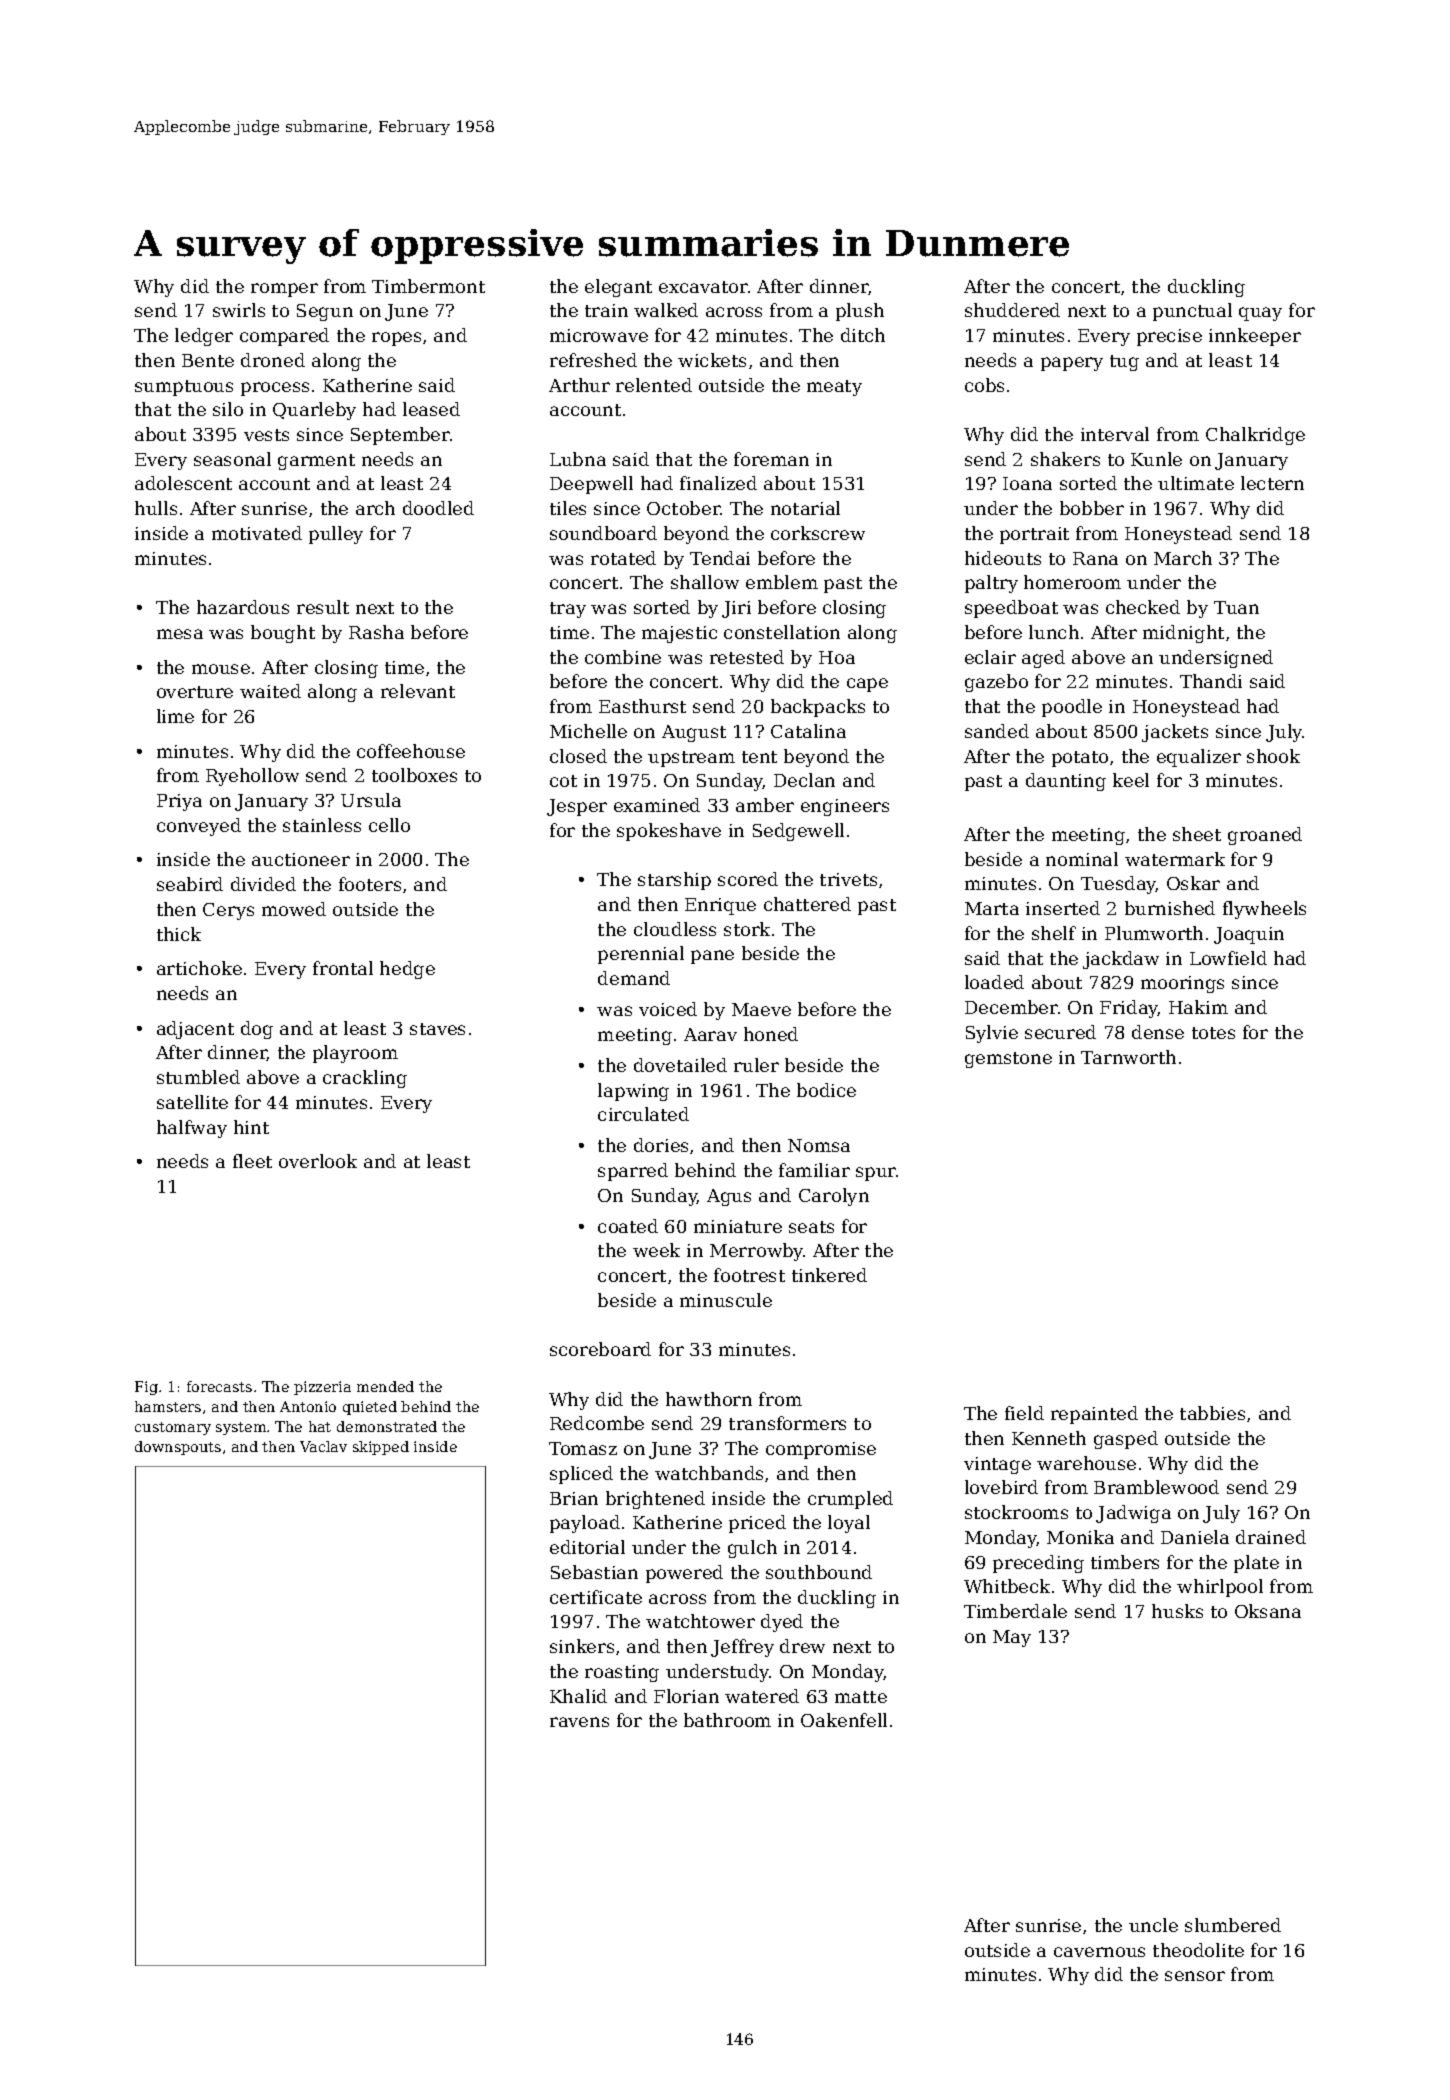 This screenshot has height=2100, width=1450. Describe the element at coordinates (1273, 756) in the screenshot. I see `shook` at that location.
